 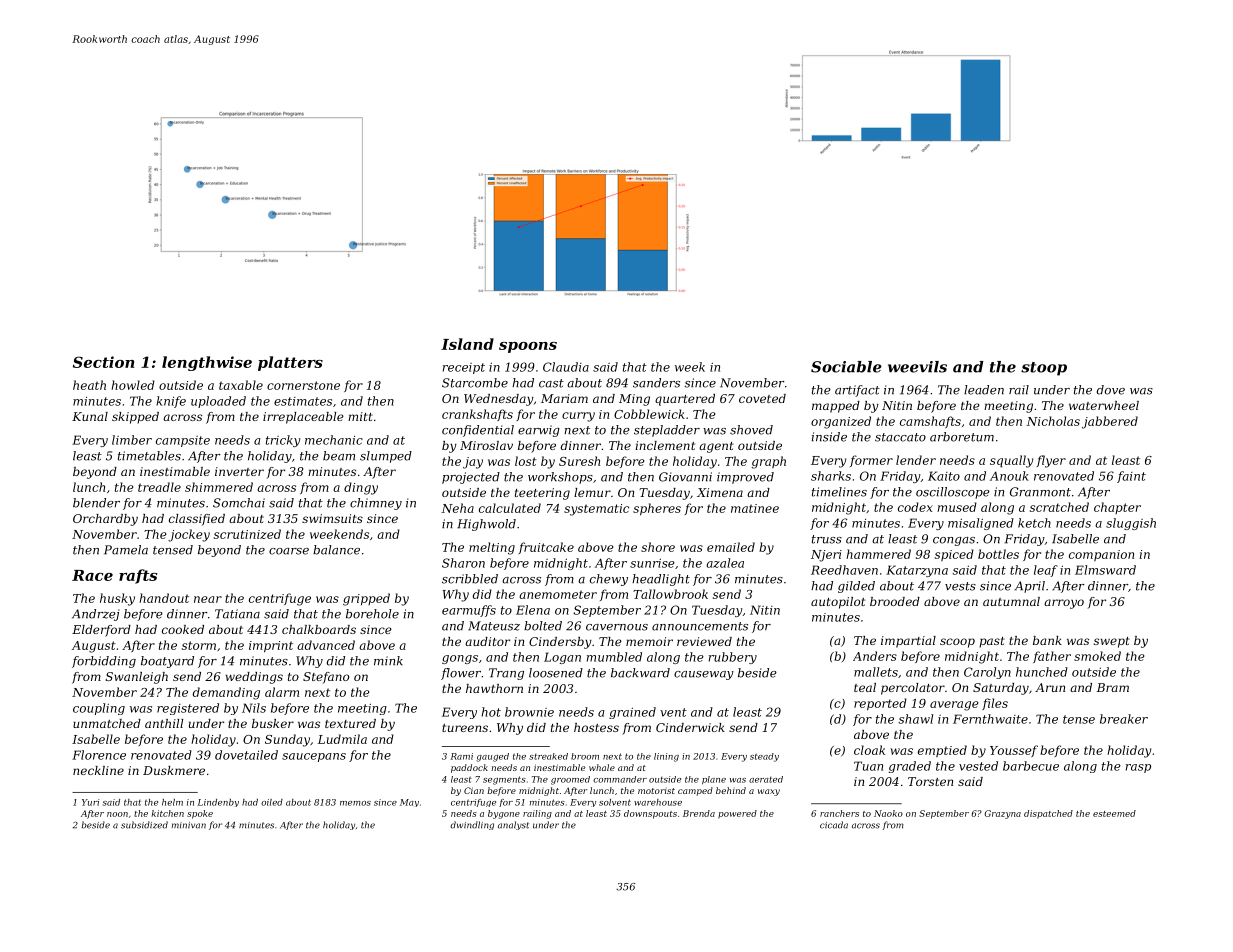 I want to click on Yuri, so click(x=90, y=802).
